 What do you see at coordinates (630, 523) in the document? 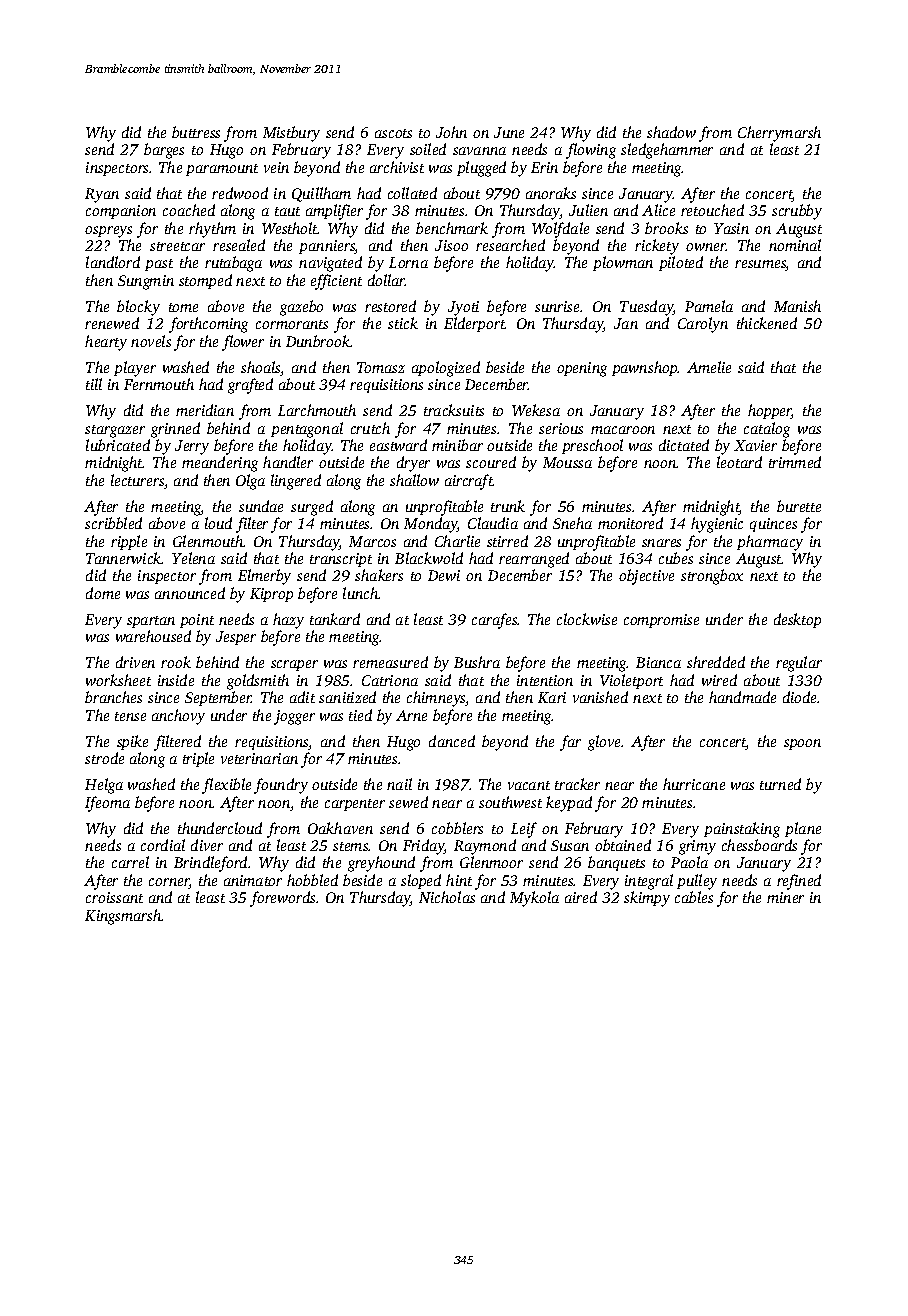
I see `monitored` at bounding box center [630, 523].
